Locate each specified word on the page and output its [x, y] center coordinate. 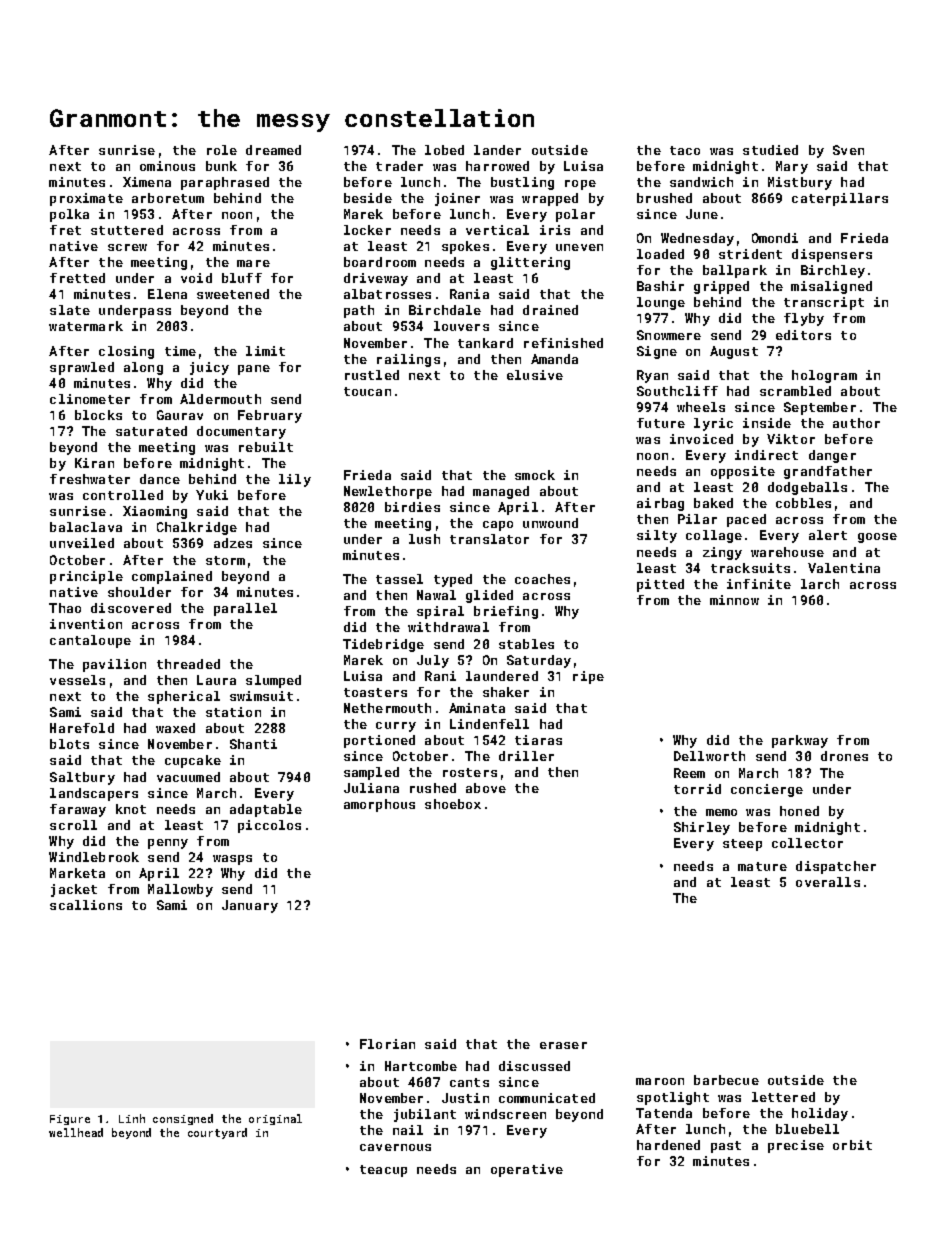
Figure [70, 1120]
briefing [506, 612]
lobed [444, 150]
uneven [579, 247]
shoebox [453, 804]
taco [685, 150]
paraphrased [225, 183]
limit [265, 351]
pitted [660, 585]
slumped [273, 681]
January [250, 906]
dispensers [832, 255]
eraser [563, 1045]
